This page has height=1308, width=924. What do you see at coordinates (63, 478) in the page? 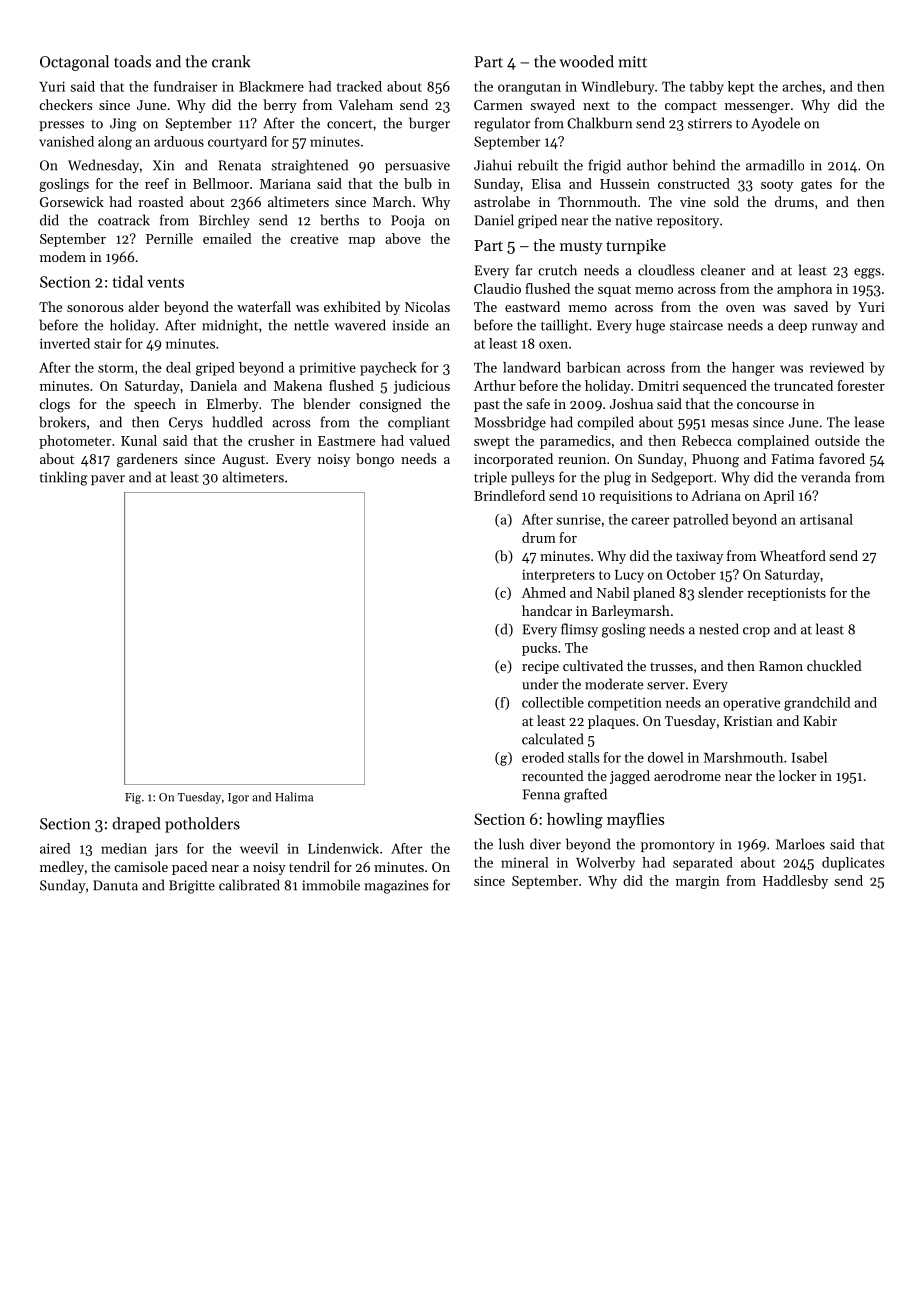
I see `tinkling` at bounding box center [63, 478].
